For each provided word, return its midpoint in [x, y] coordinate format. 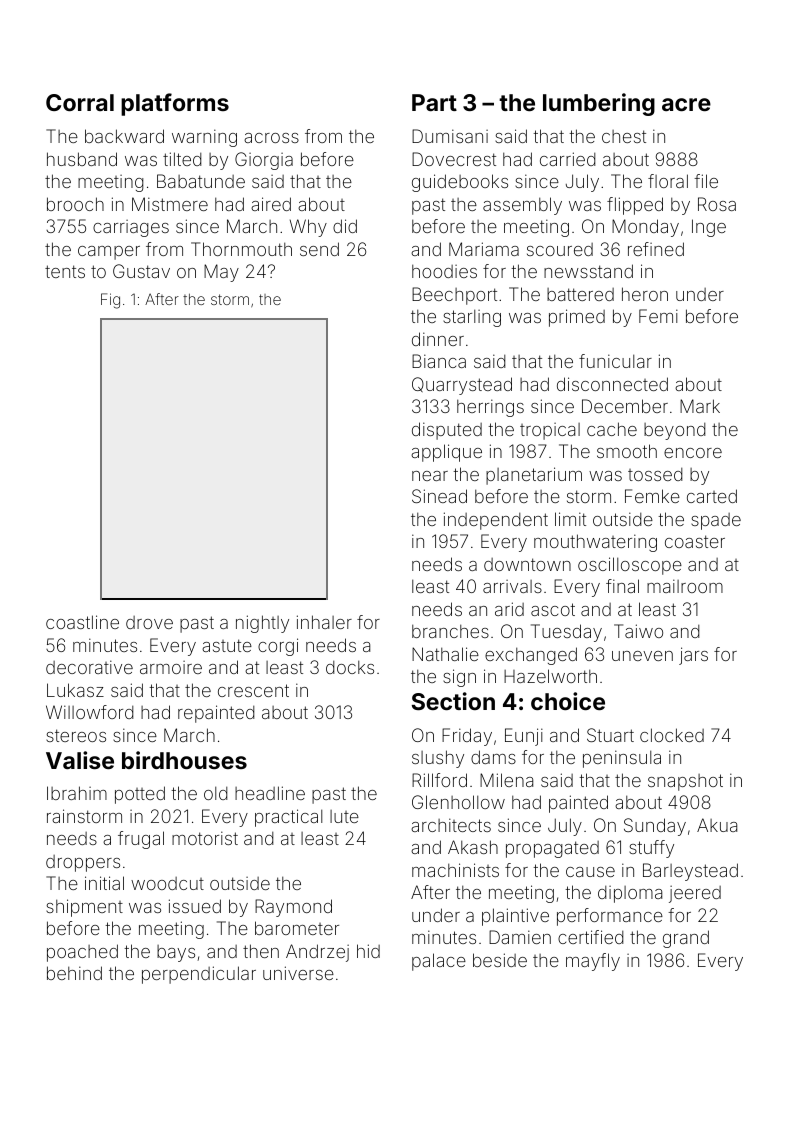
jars [693, 656]
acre [686, 104]
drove [149, 622]
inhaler [324, 622]
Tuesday [566, 633]
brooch [75, 204]
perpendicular [199, 975]
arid [509, 609]
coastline [82, 622]
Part [434, 102]
